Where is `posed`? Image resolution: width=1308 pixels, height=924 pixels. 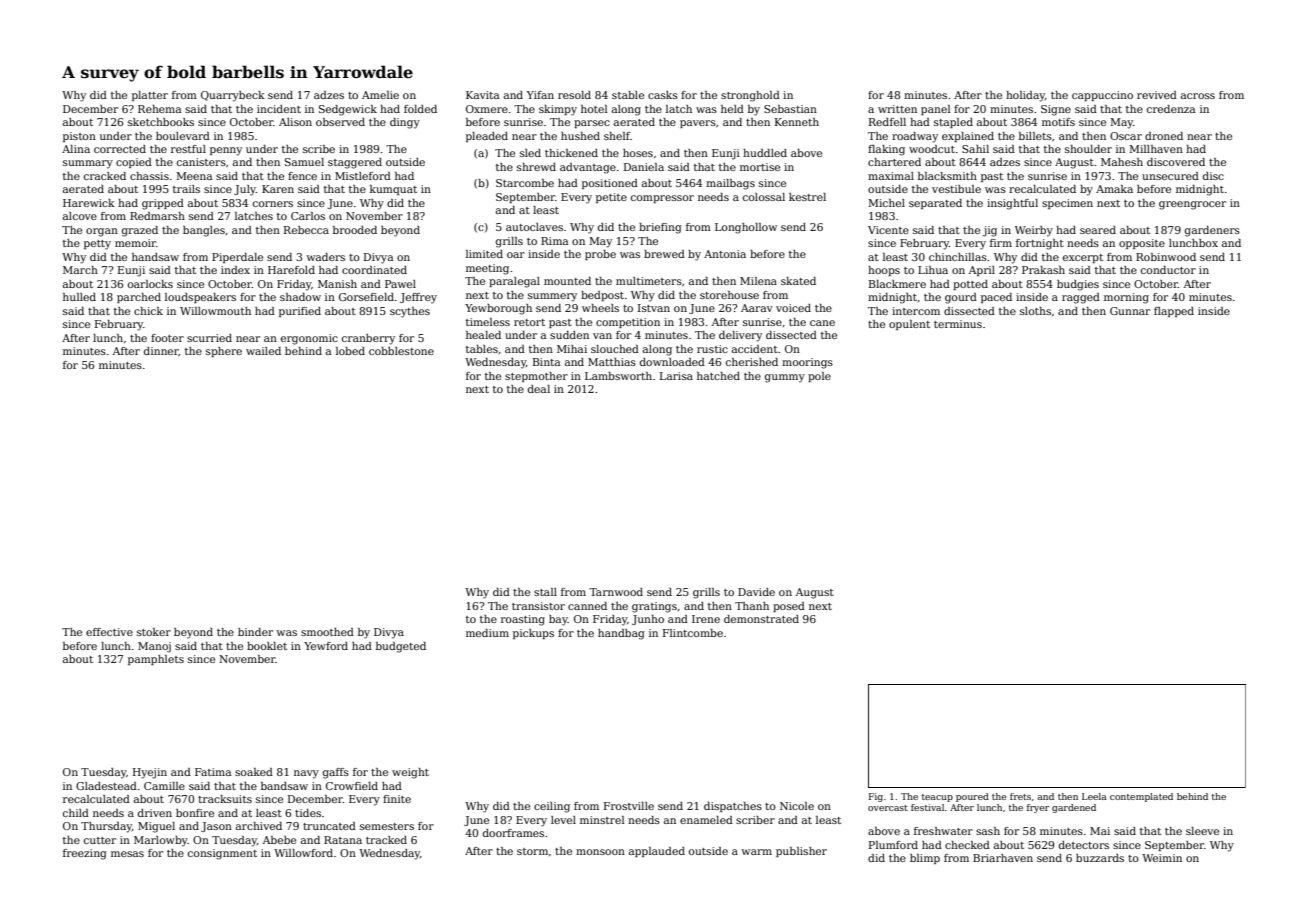
posed is located at coordinates (789, 607).
